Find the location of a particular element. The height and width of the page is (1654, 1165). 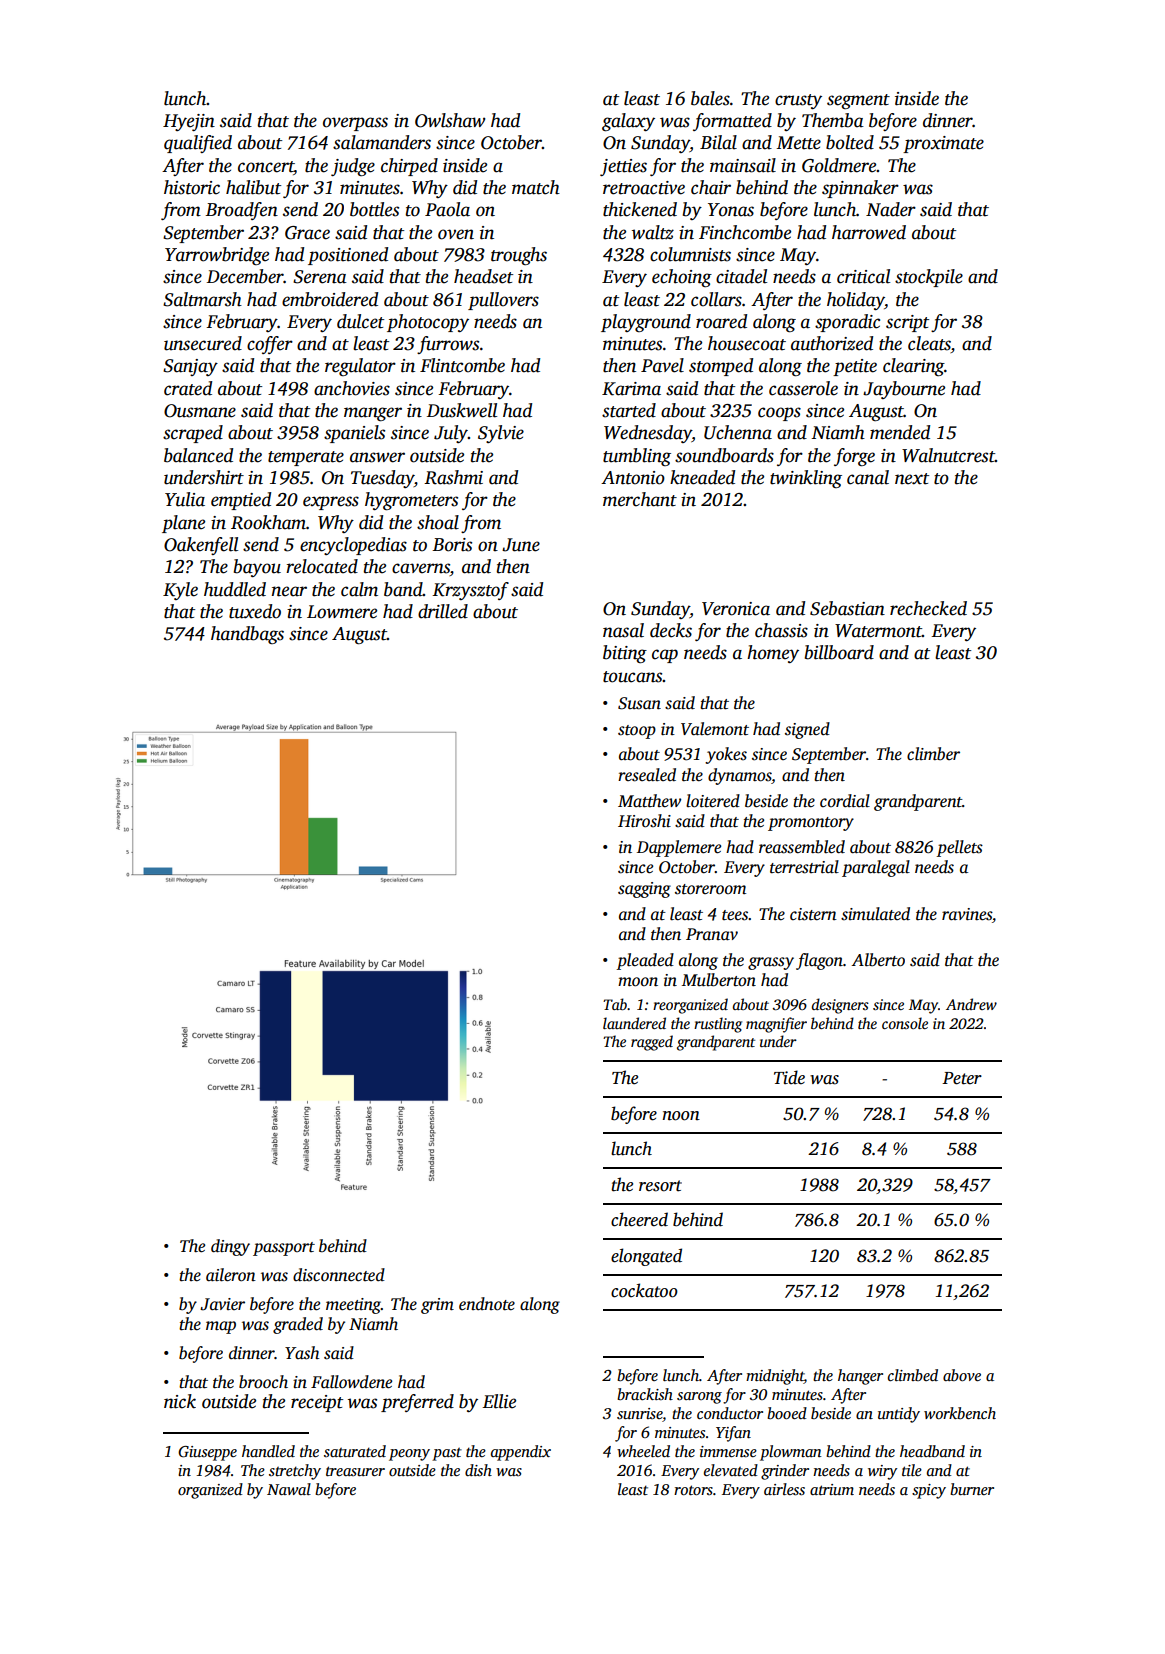

Hyejin is located at coordinates (189, 122).
